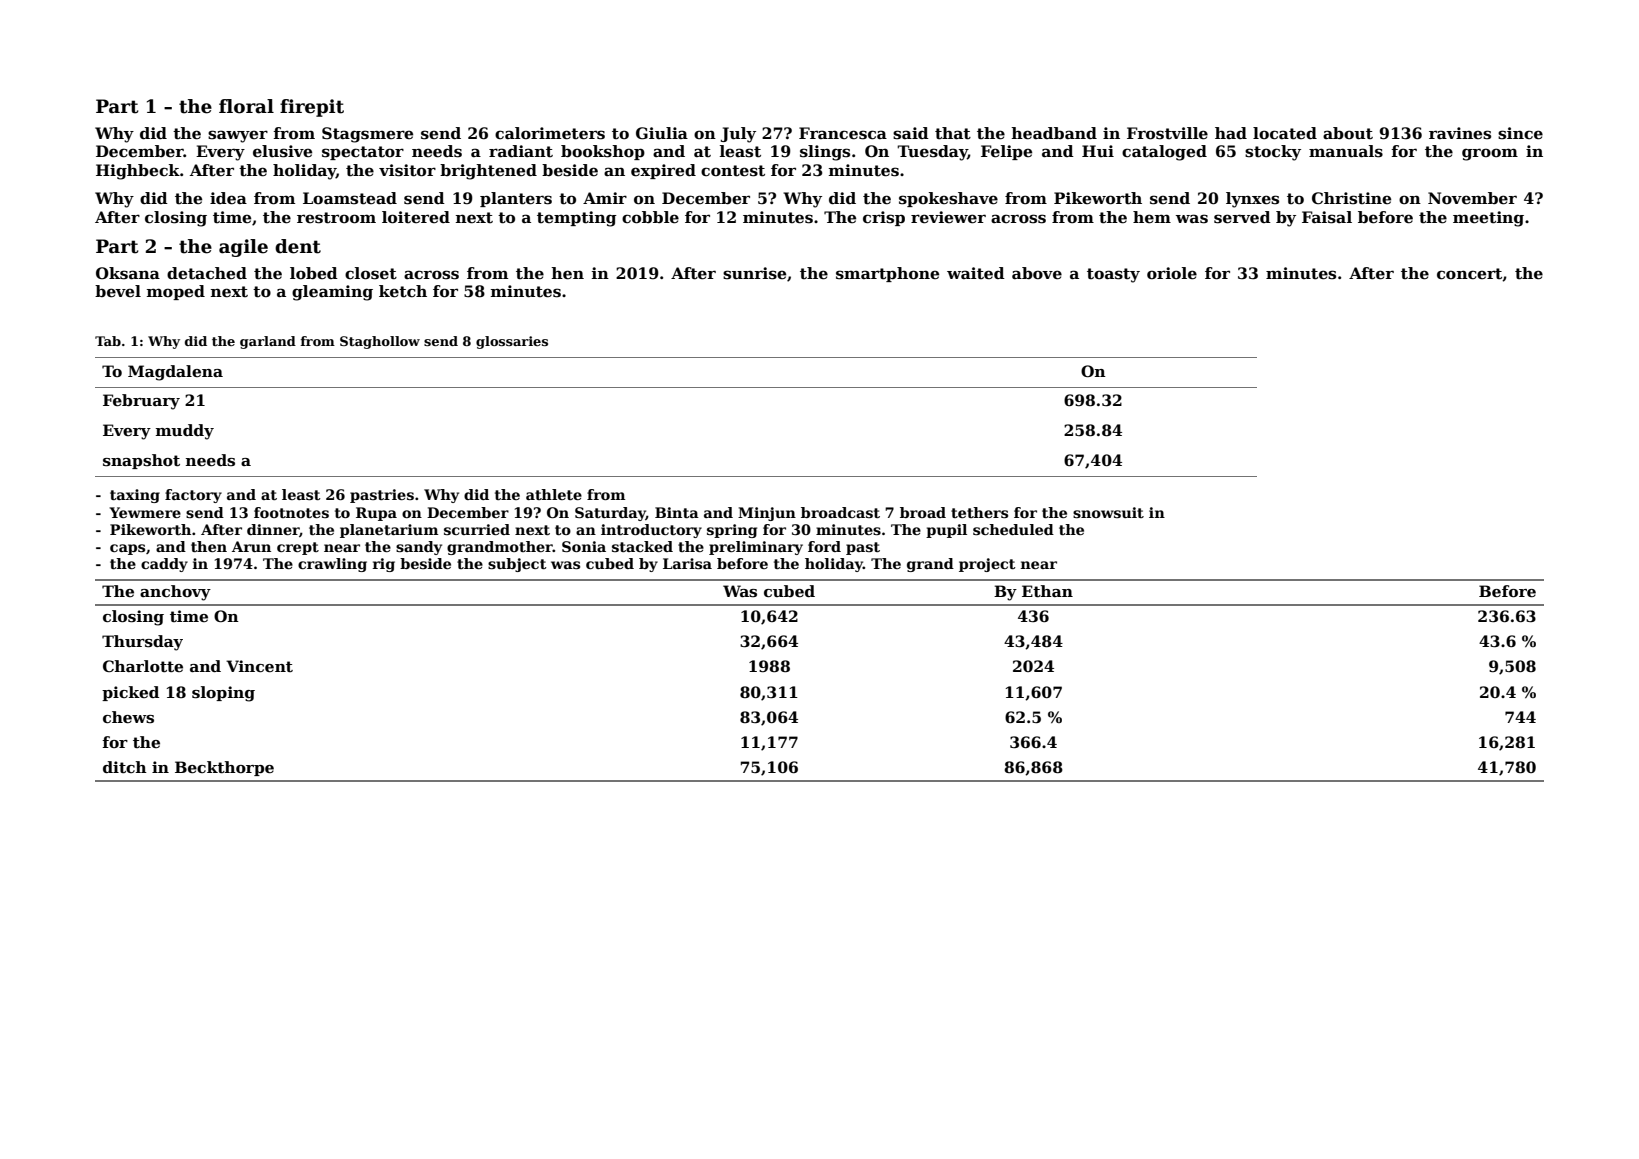 This image has width=1639, height=1159. Describe the element at coordinates (1047, 591) in the image. I see `Ethan` at that location.
